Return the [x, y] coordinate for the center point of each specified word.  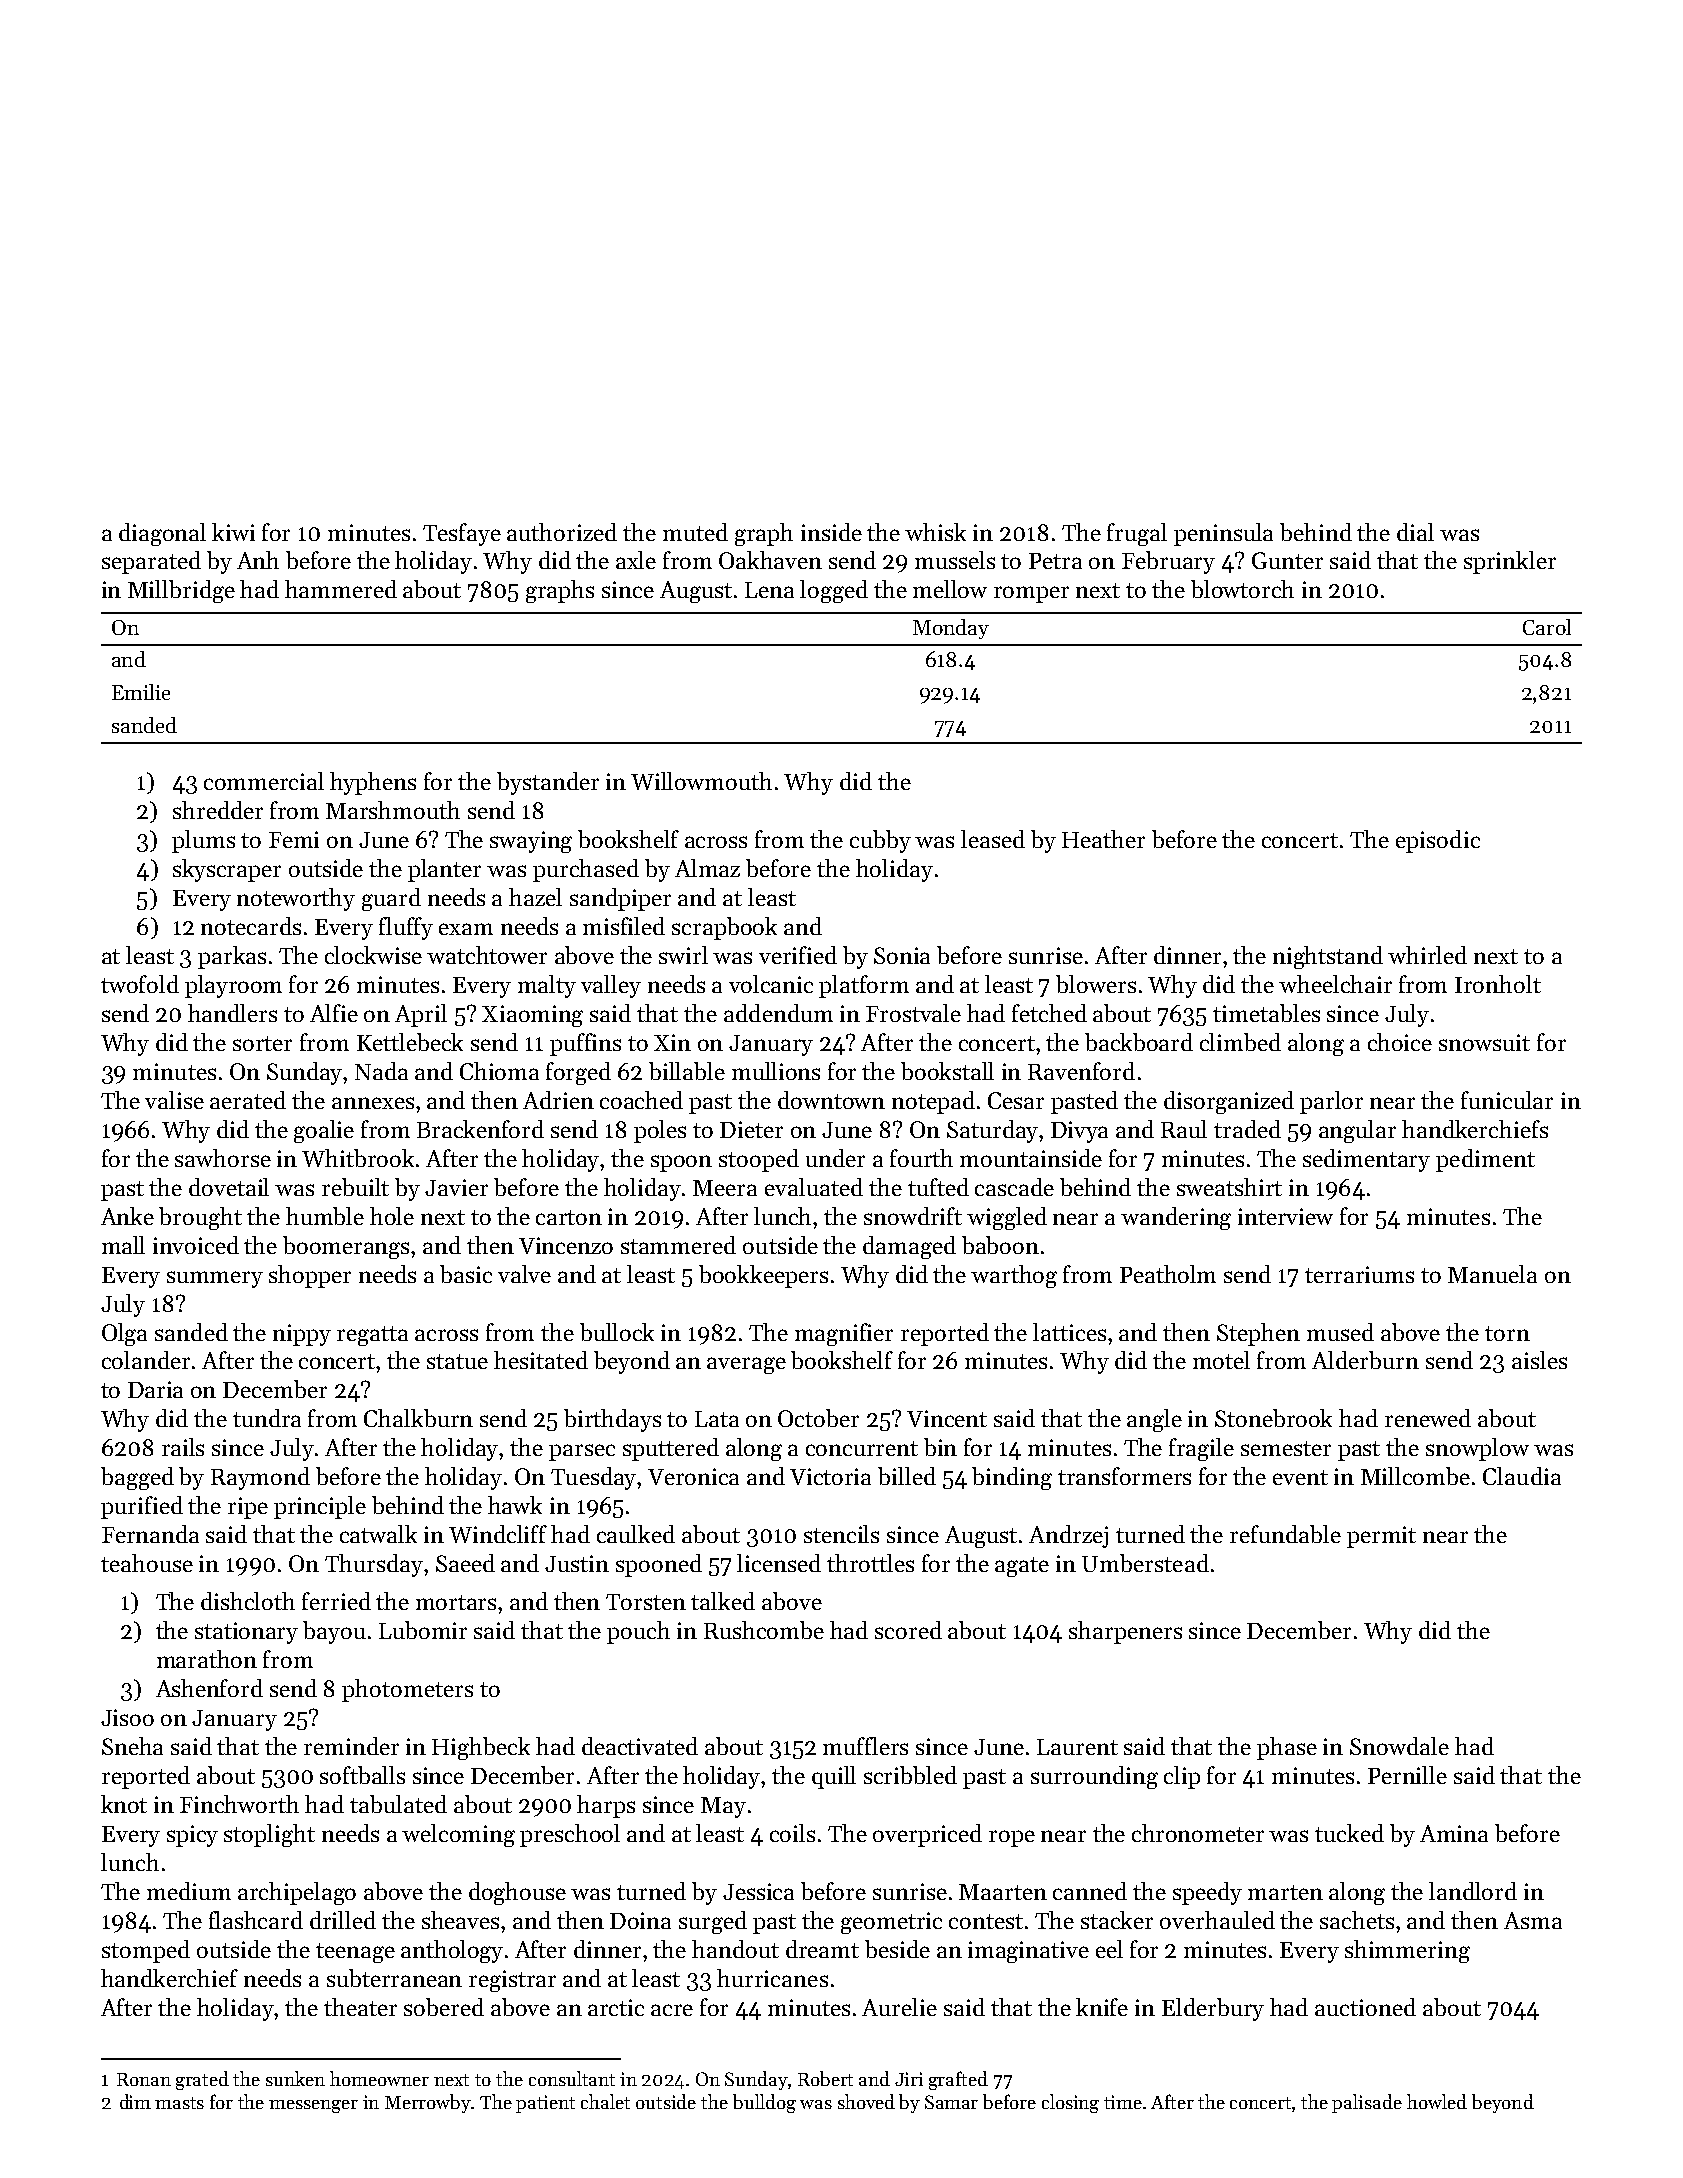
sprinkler [1510, 562]
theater [360, 2007]
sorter [262, 1043]
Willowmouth [701, 781]
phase [1287, 1748]
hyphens [373, 783]
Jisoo [127, 1717]
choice [1400, 1042]
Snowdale [1399, 1746]
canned [1090, 1891]
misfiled [624, 926]
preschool [570, 1835]
